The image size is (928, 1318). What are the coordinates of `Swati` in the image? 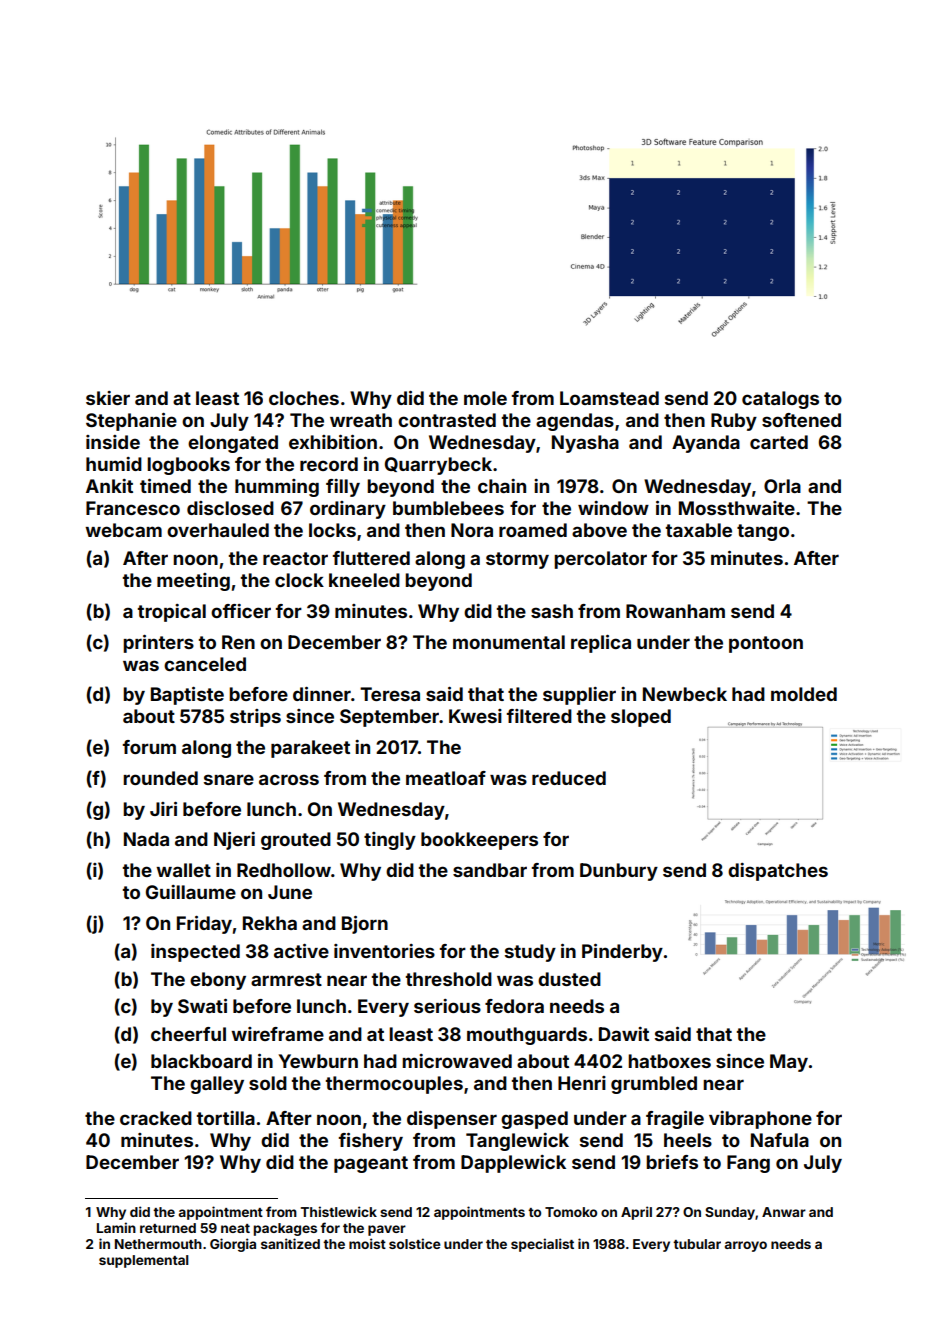 It's located at (202, 1006).
